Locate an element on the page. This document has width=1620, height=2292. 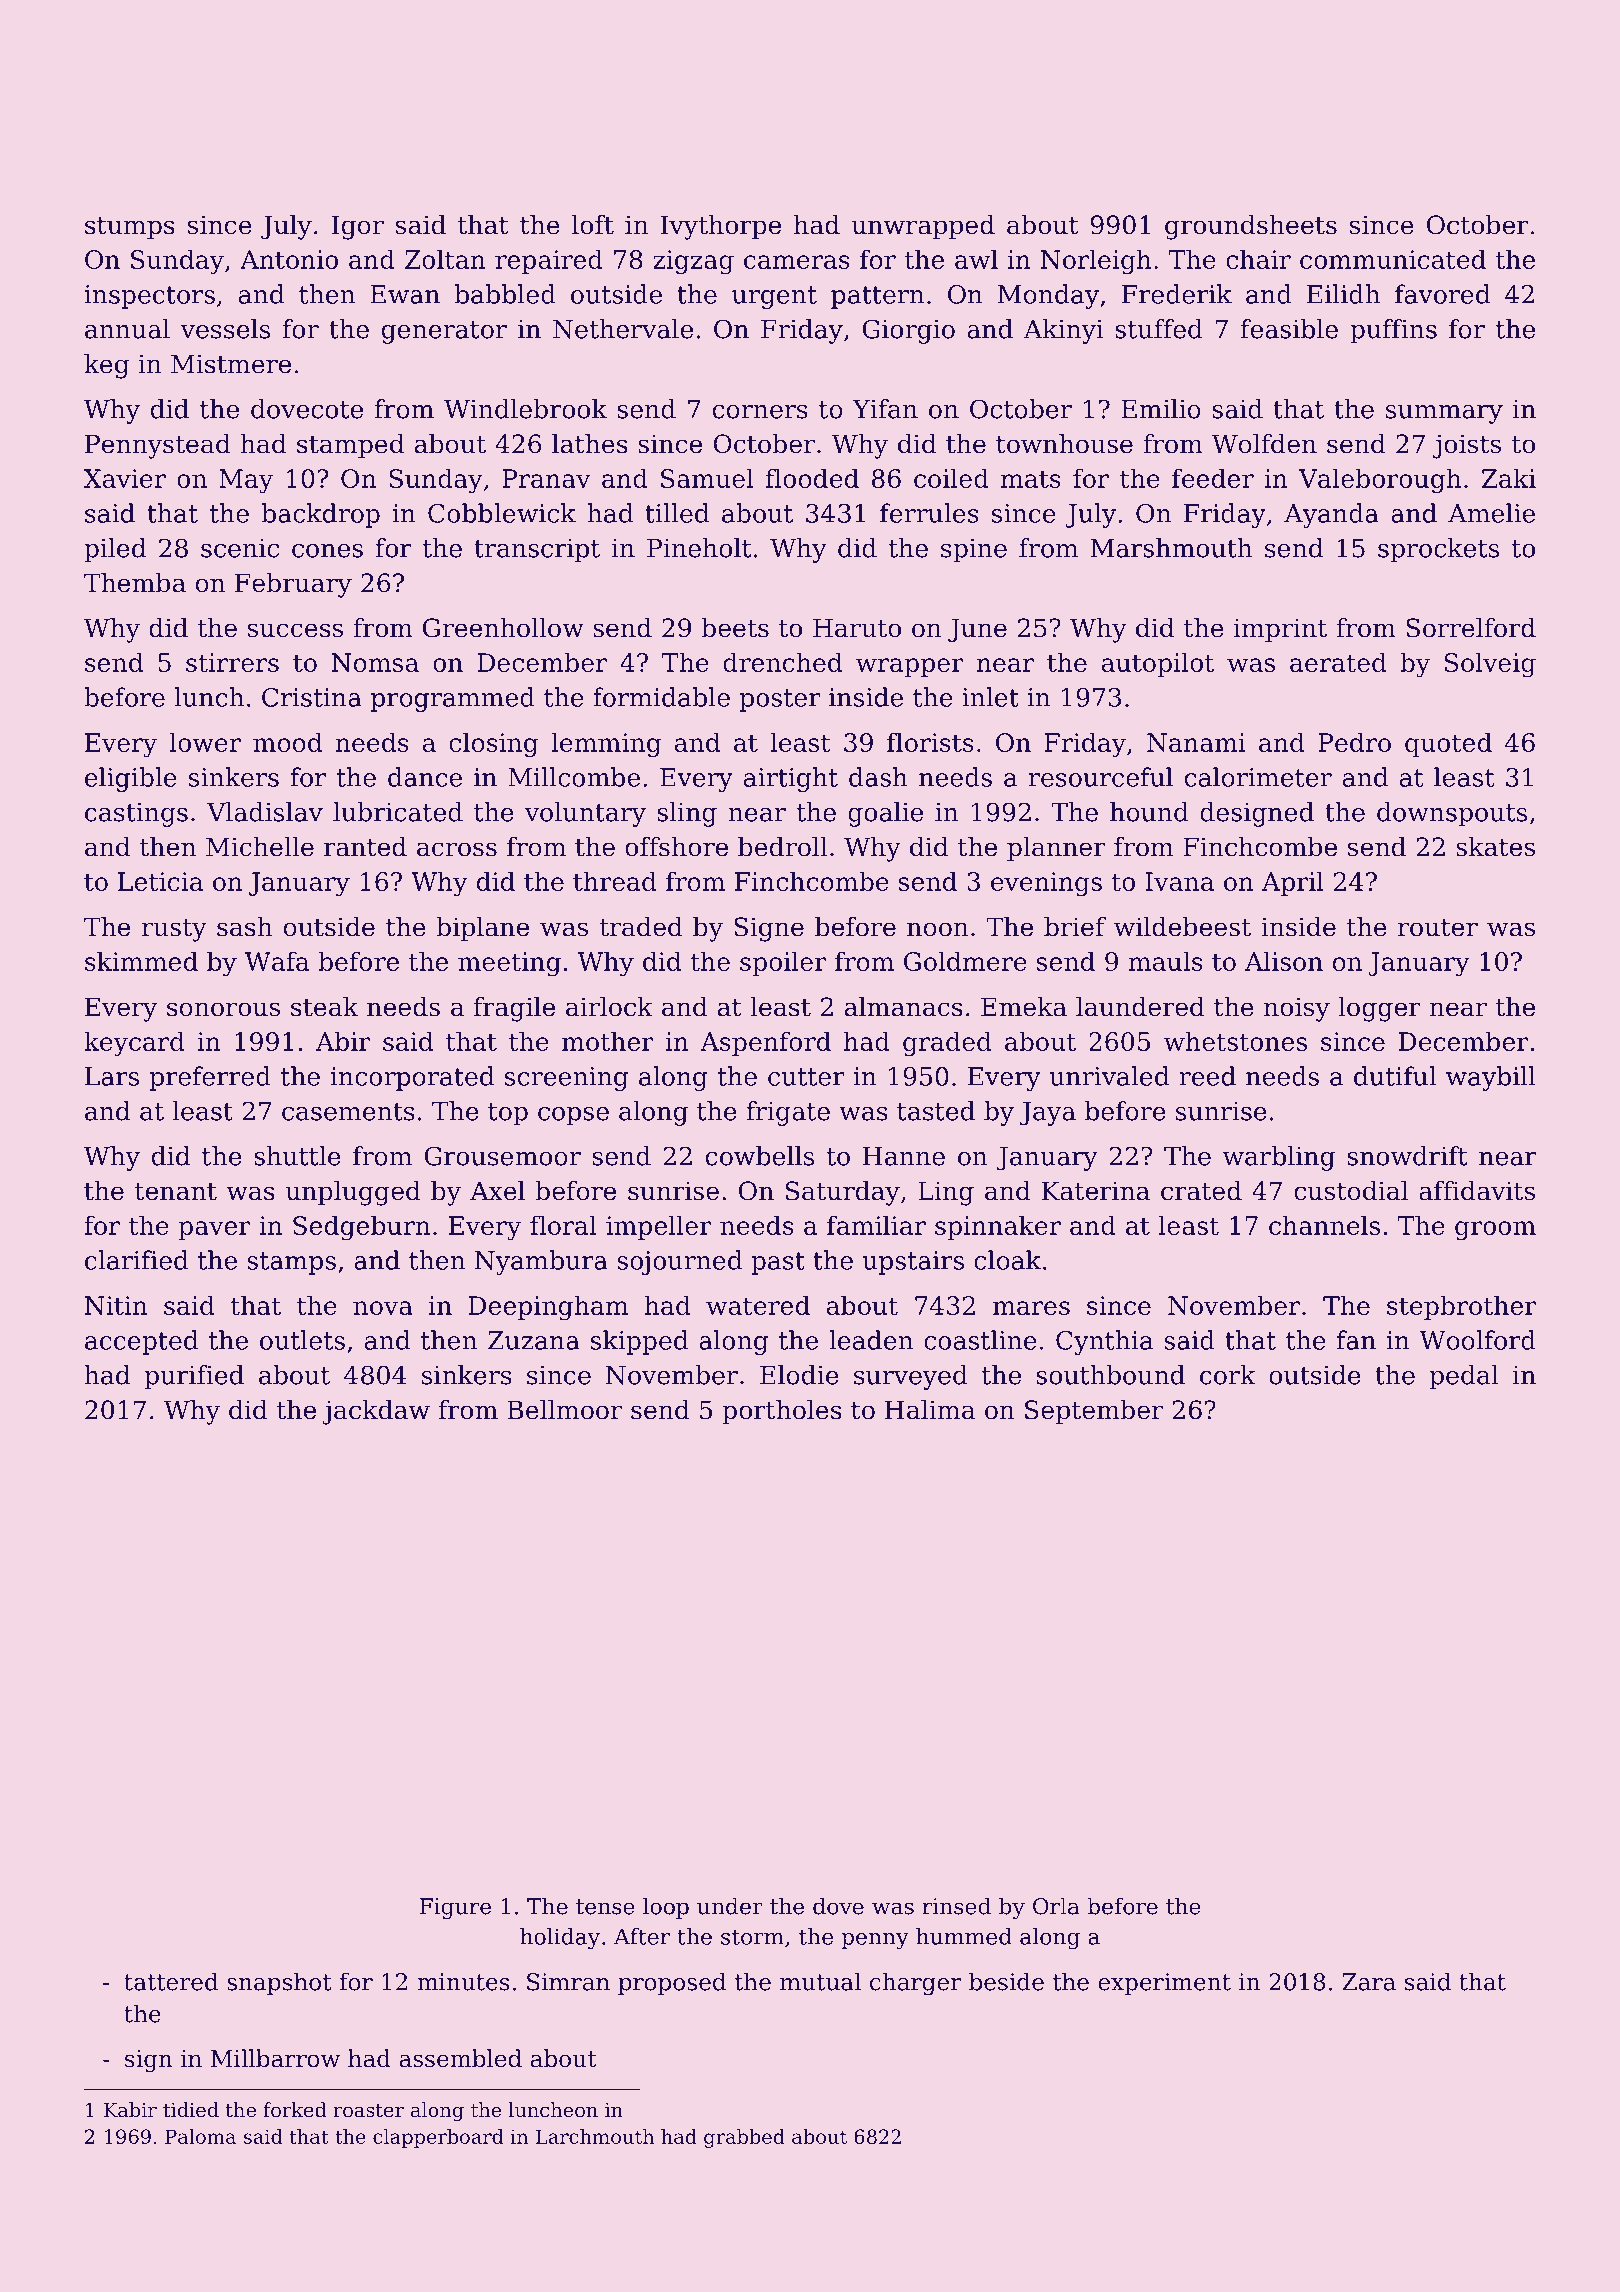
eligible is located at coordinates (131, 779).
